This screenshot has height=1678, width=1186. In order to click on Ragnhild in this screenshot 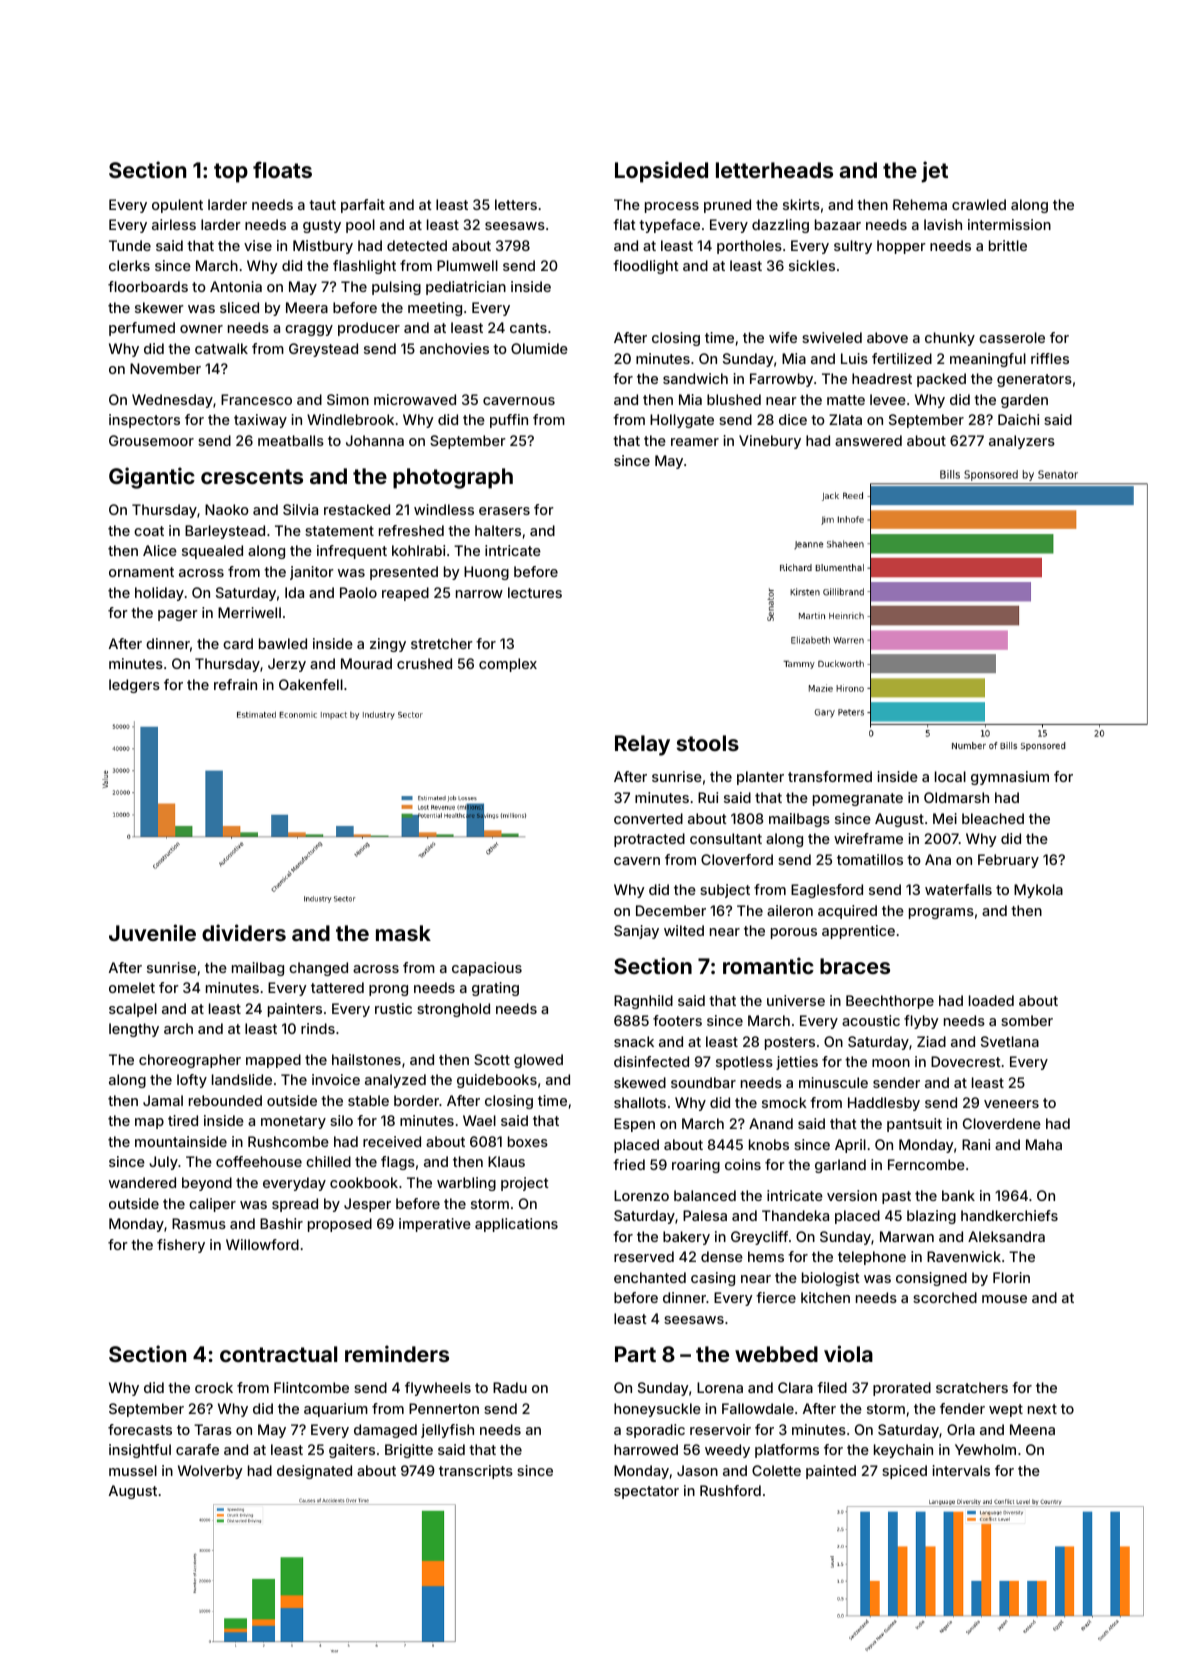, I will do `click(643, 1002)`.
